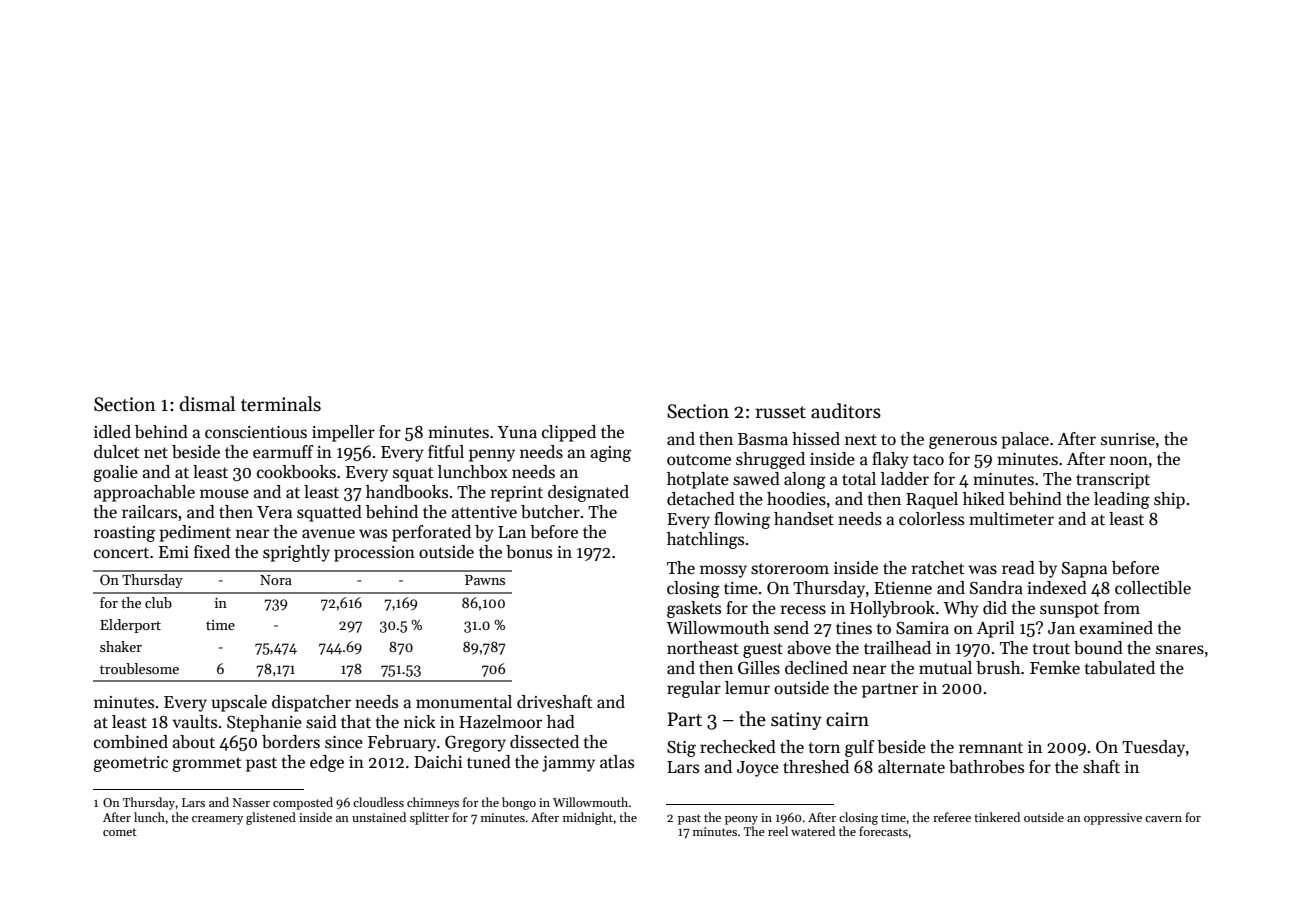 This screenshot has height=924, width=1308. I want to click on russet, so click(781, 412).
